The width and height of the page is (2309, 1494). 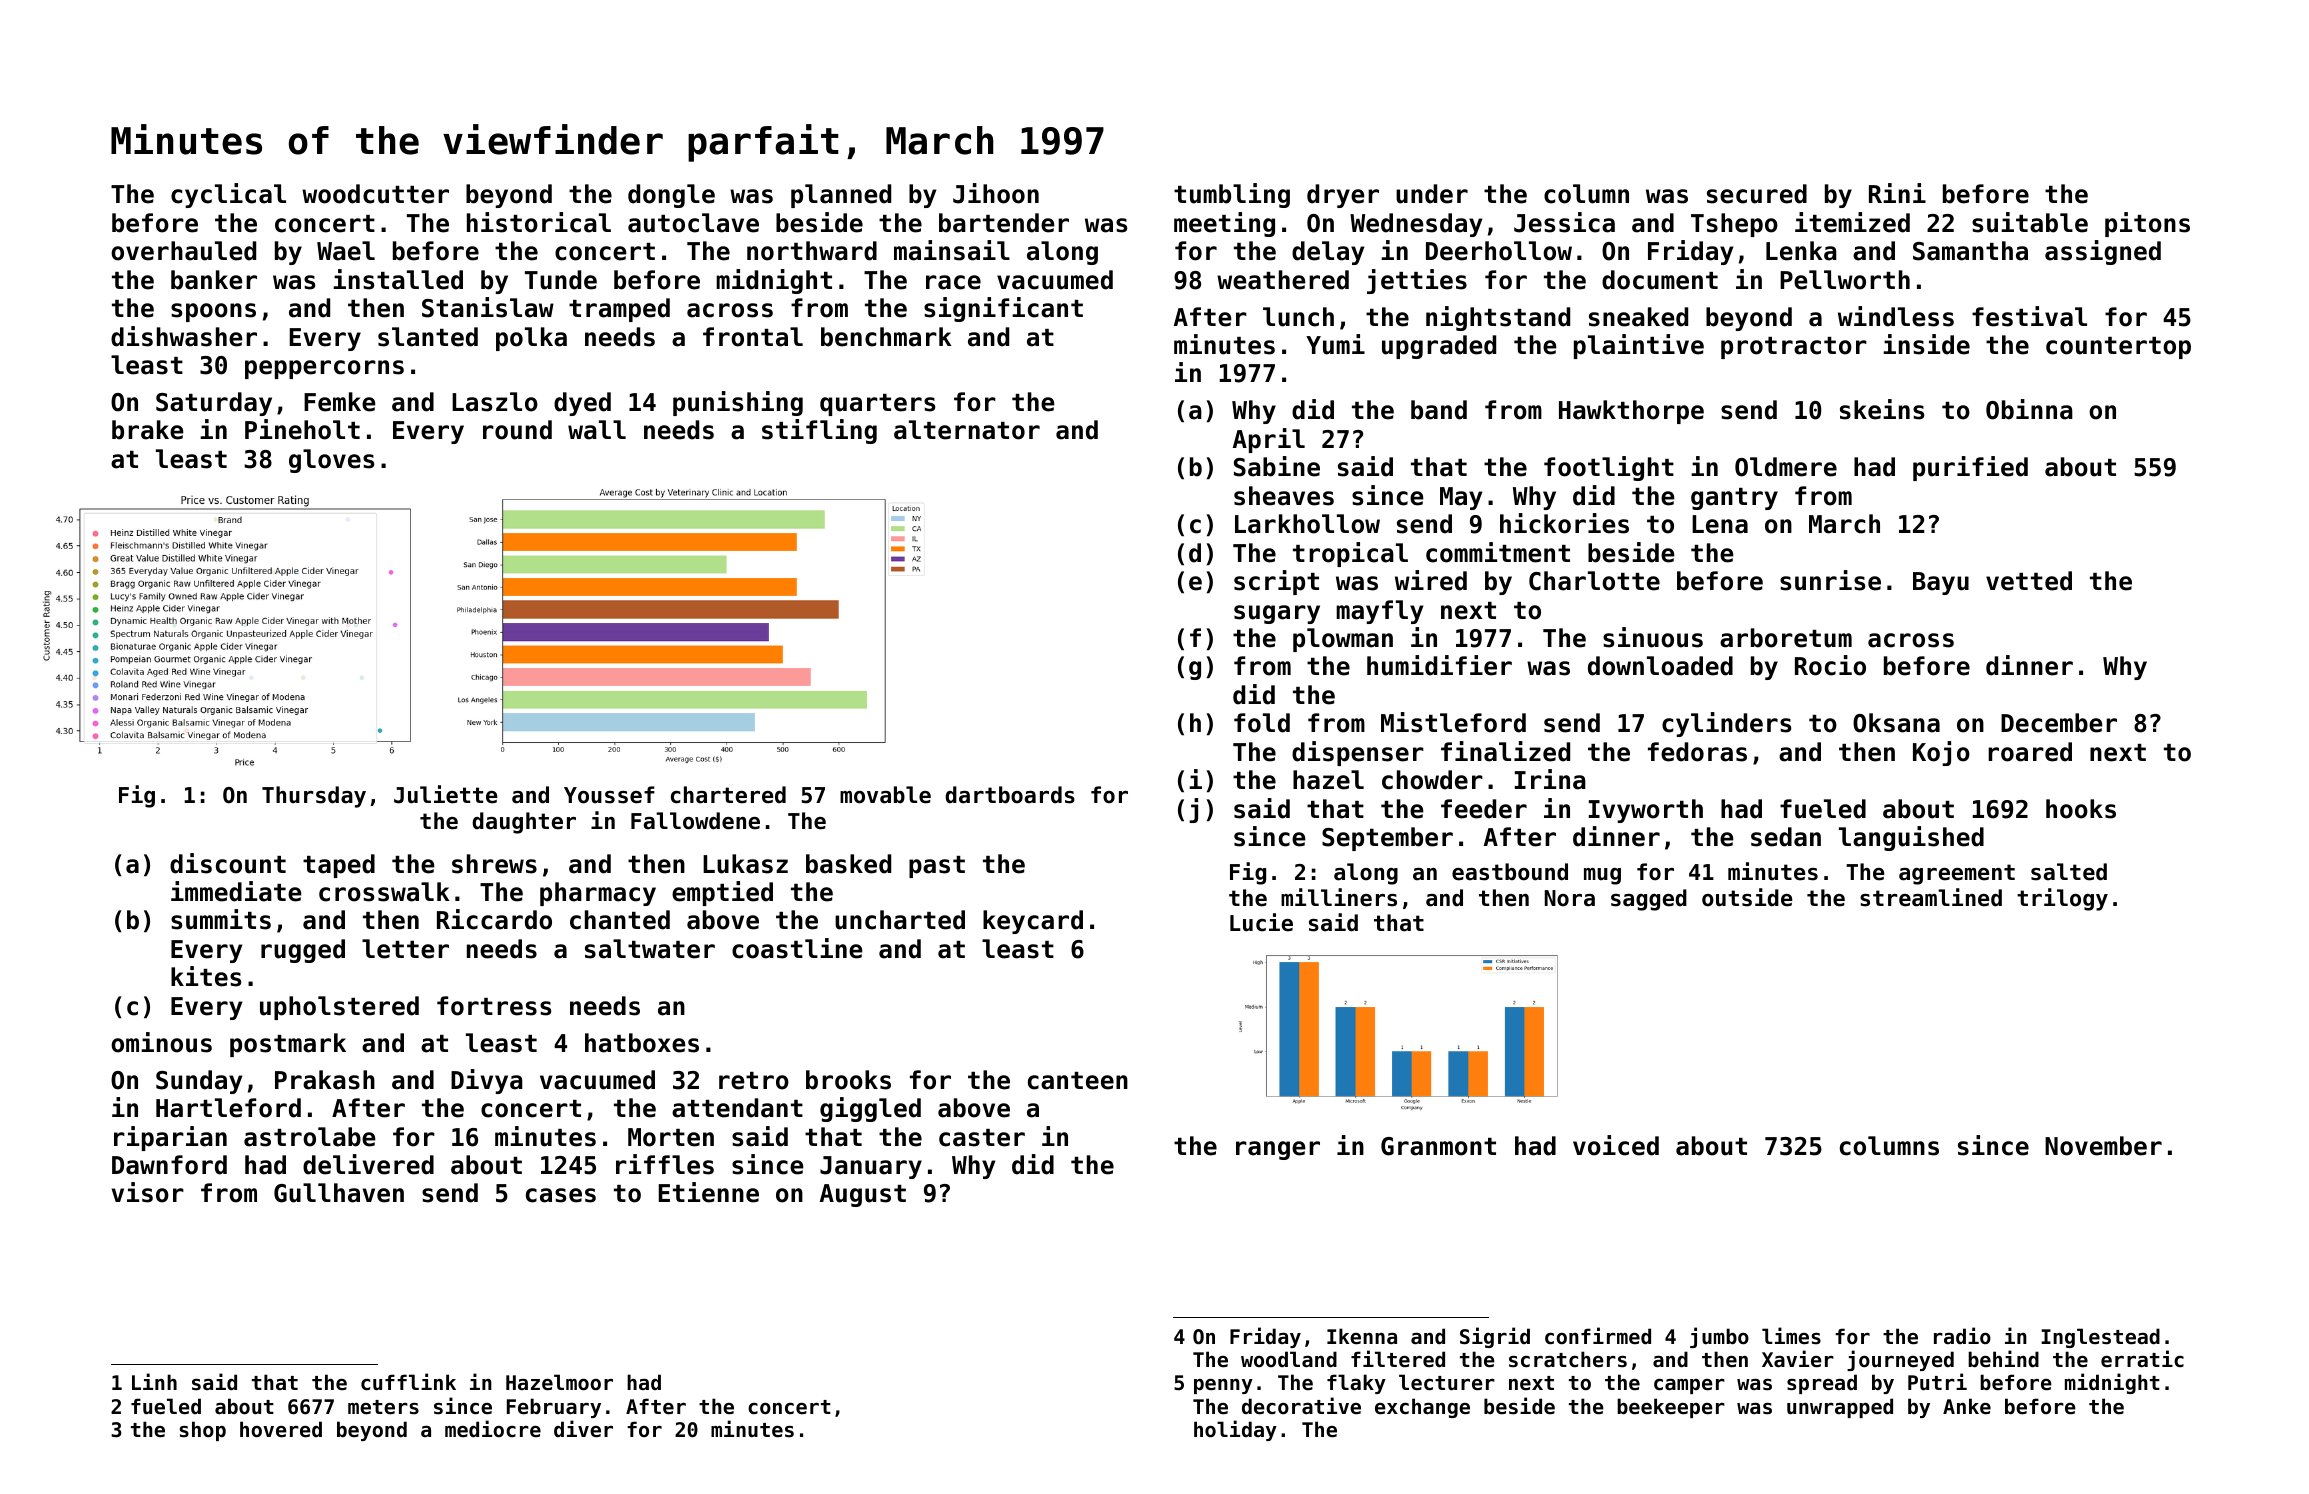 I want to click on giggled, so click(x=870, y=1109).
